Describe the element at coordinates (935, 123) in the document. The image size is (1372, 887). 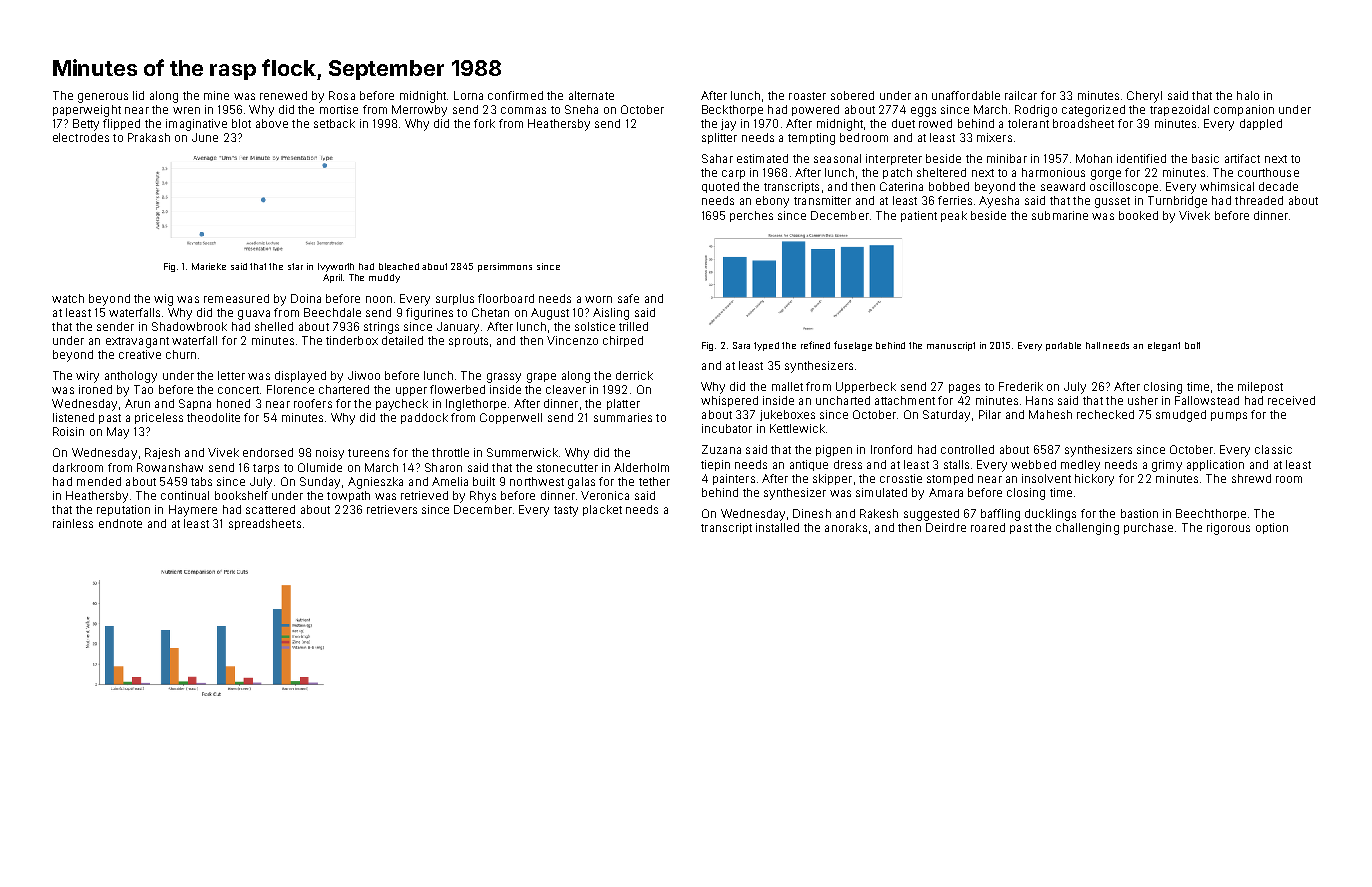
I see `rowed` at that location.
